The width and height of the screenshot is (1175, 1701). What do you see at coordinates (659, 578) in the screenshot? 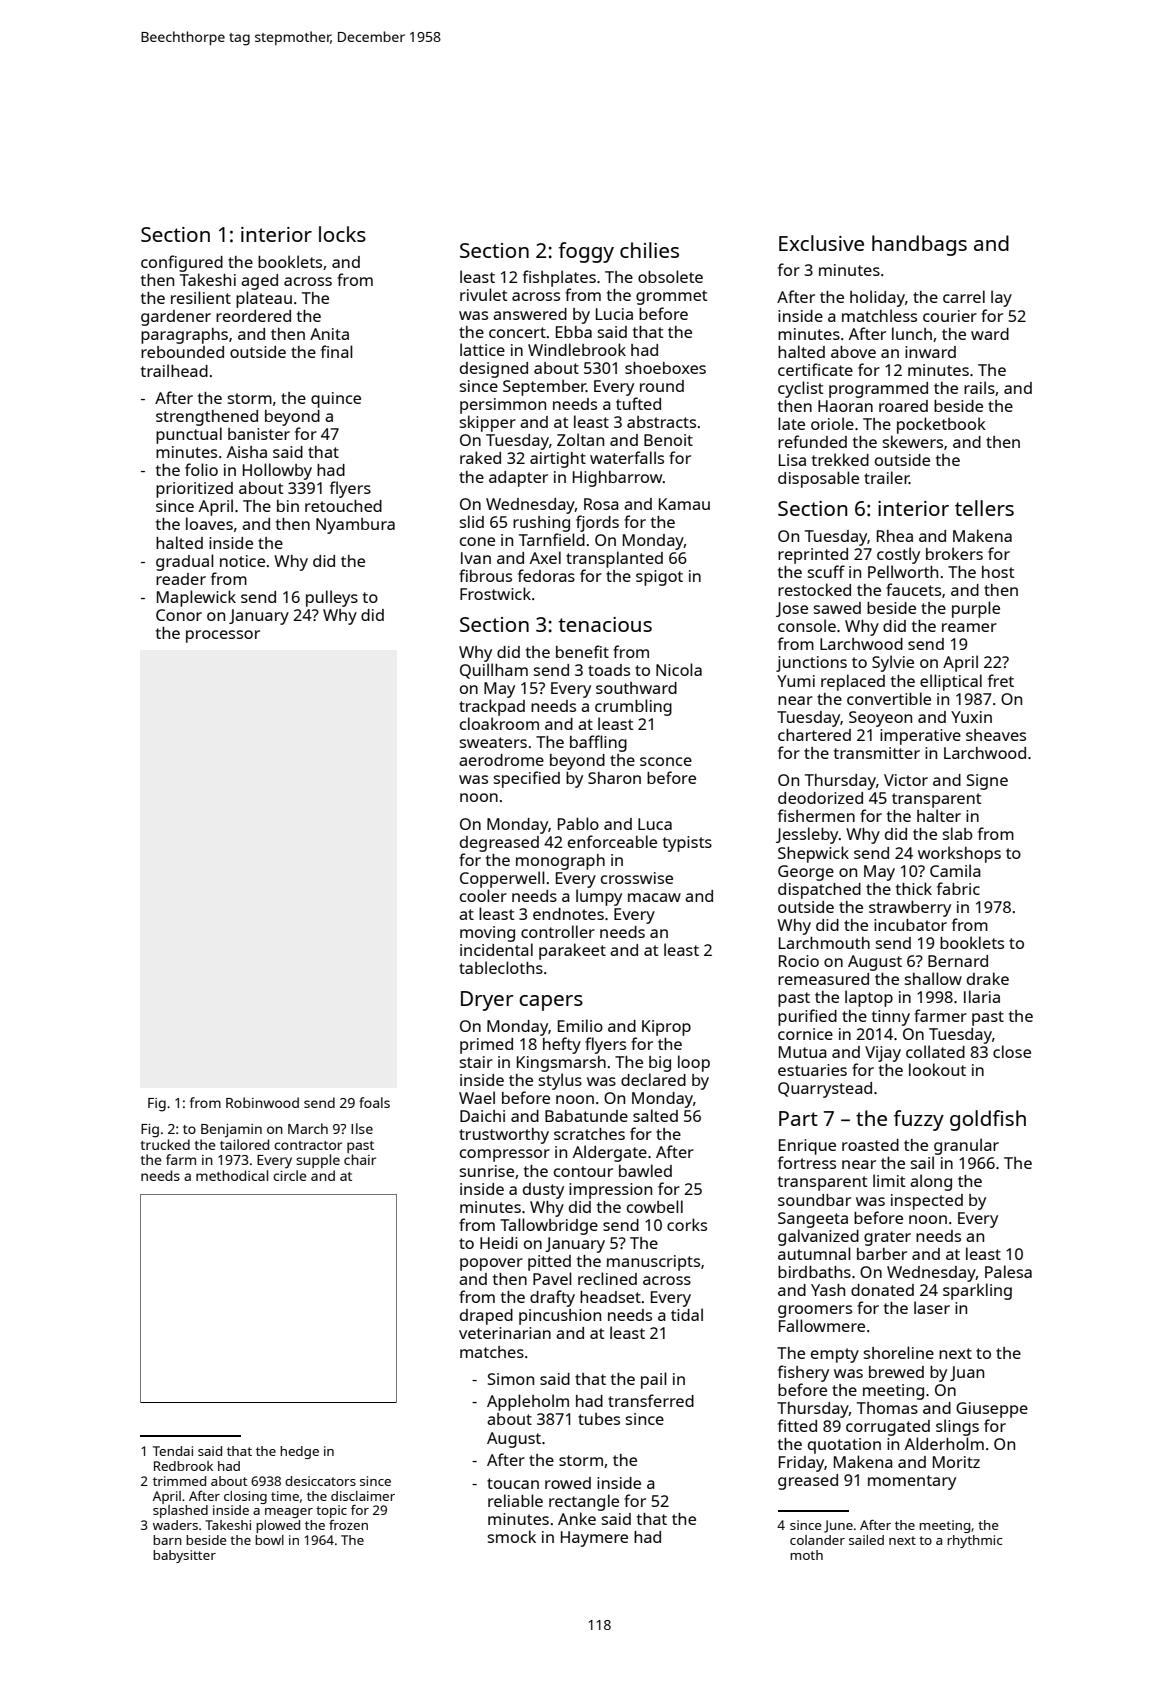
I see `spigot` at bounding box center [659, 578].
